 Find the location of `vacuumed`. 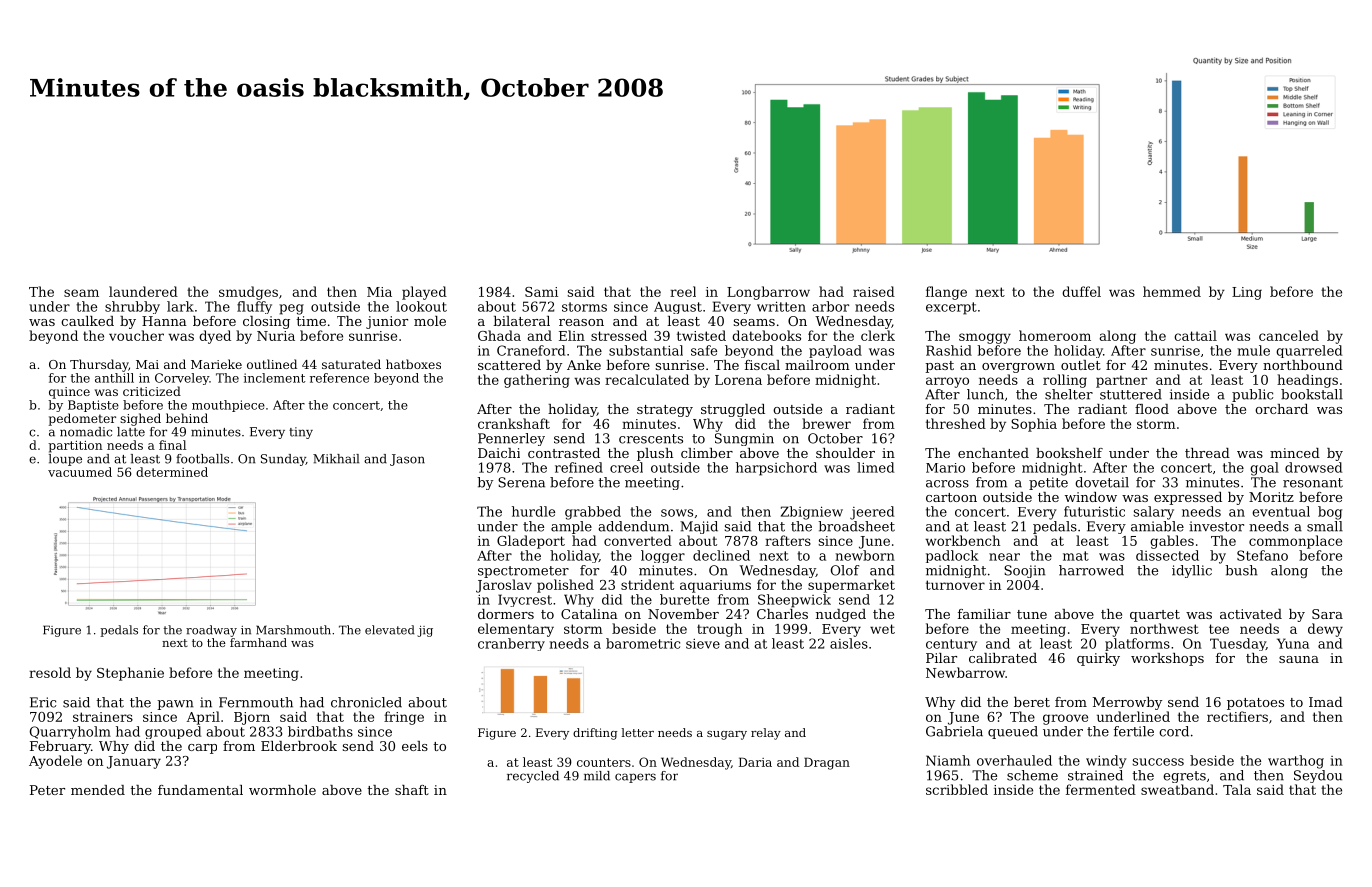

vacuumed is located at coordinates (80, 472).
